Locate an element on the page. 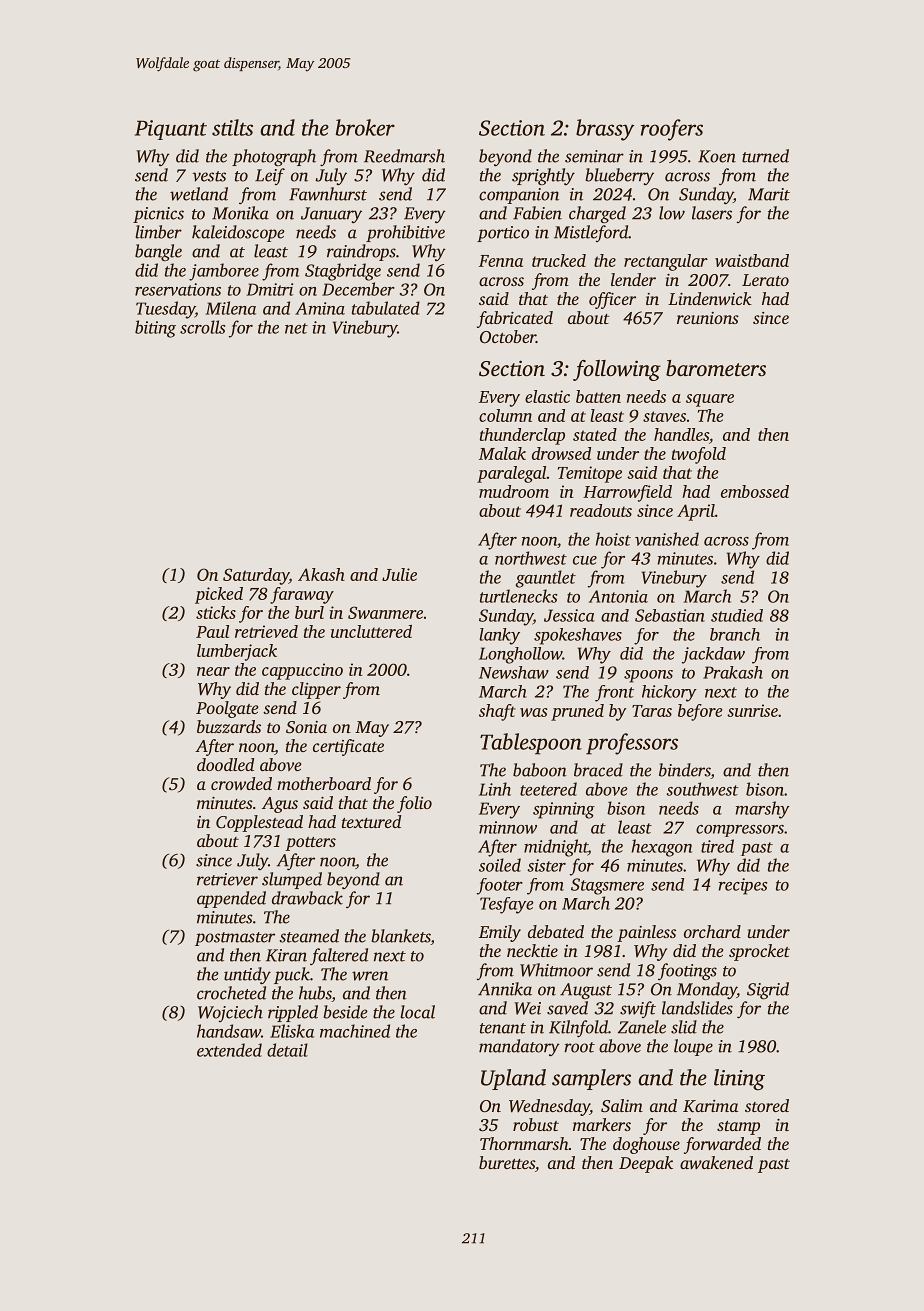  roofers is located at coordinates (672, 130).
